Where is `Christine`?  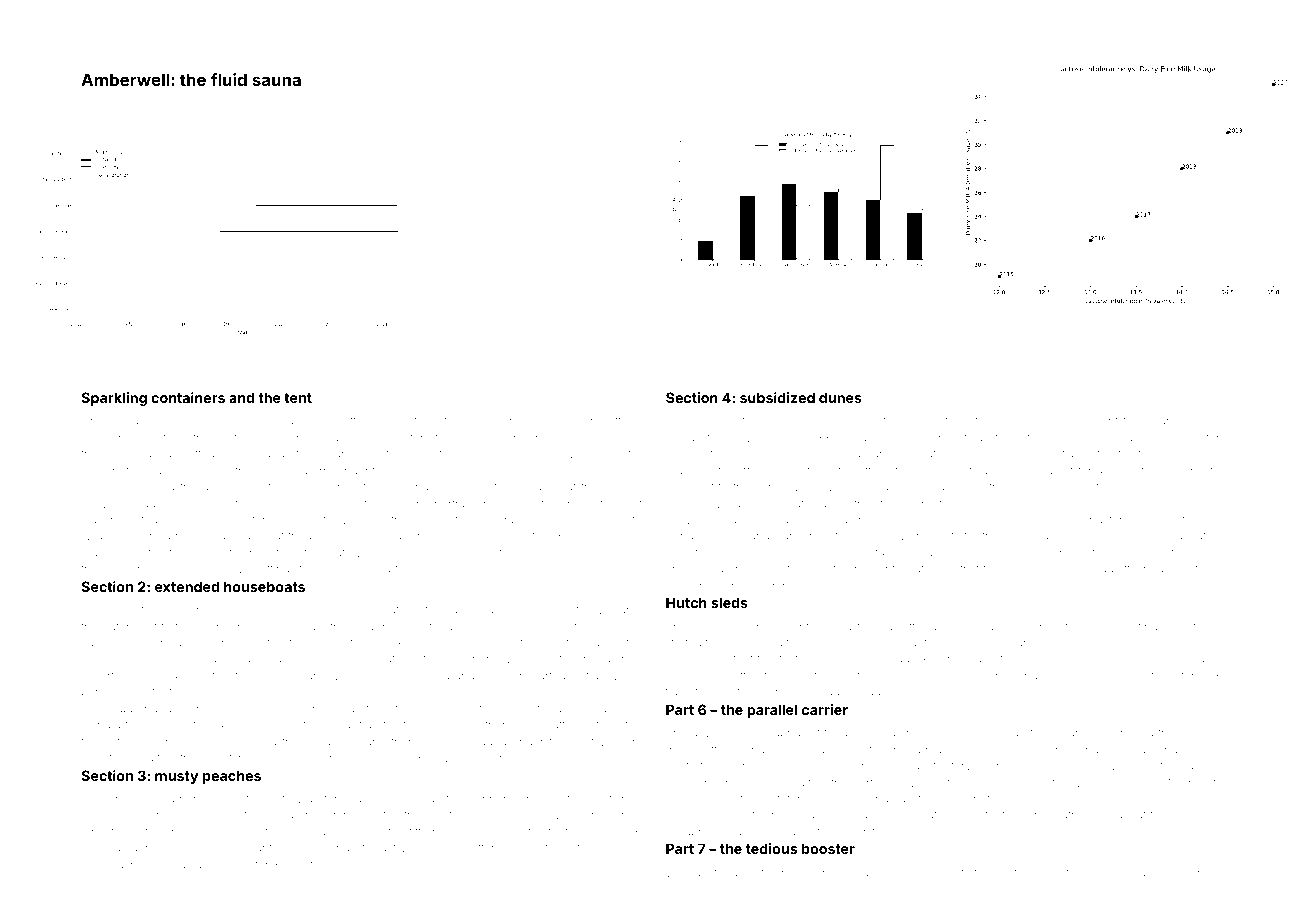
Christine is located at coordinates (105, 757).
